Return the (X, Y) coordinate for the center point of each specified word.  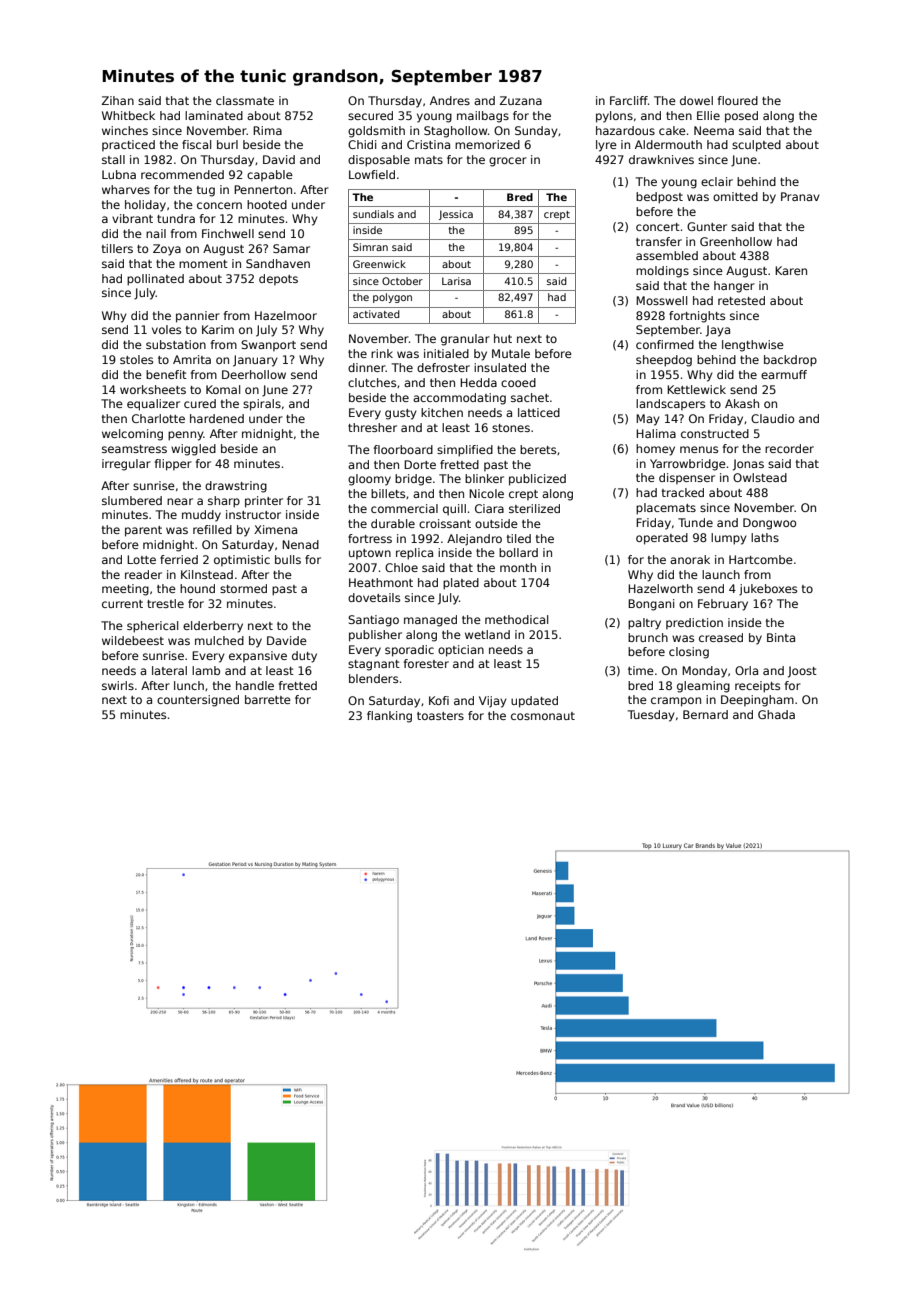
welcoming (132, 435)
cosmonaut (543, 716)
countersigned (198, 701)
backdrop (790, 361)
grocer (508, 162)
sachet (530, 397)
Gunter (707, 226)
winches (125, 130)
